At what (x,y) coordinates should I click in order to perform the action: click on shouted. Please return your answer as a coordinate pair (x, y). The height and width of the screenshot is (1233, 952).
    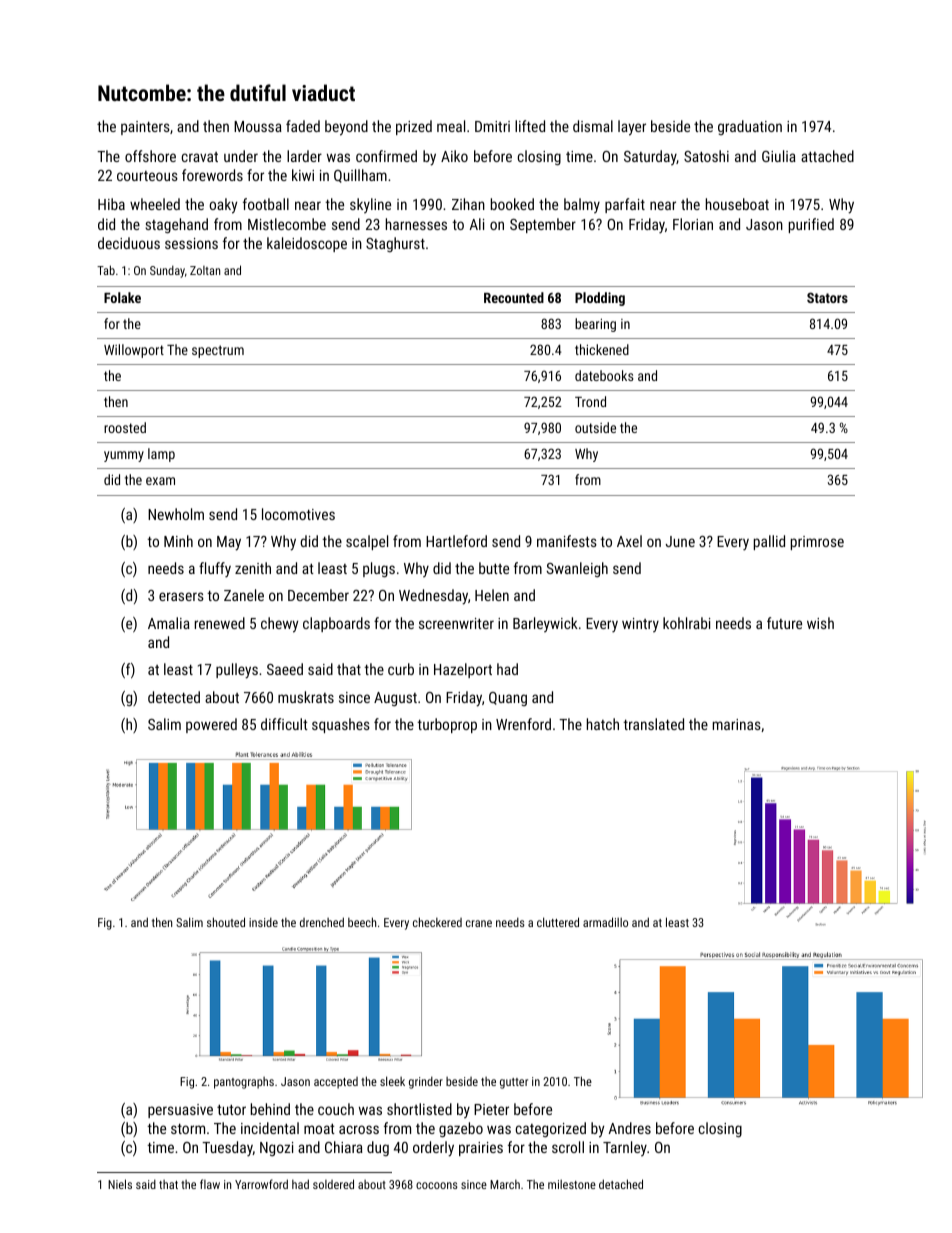
    Looking at the image, I should click on (226, 922).
